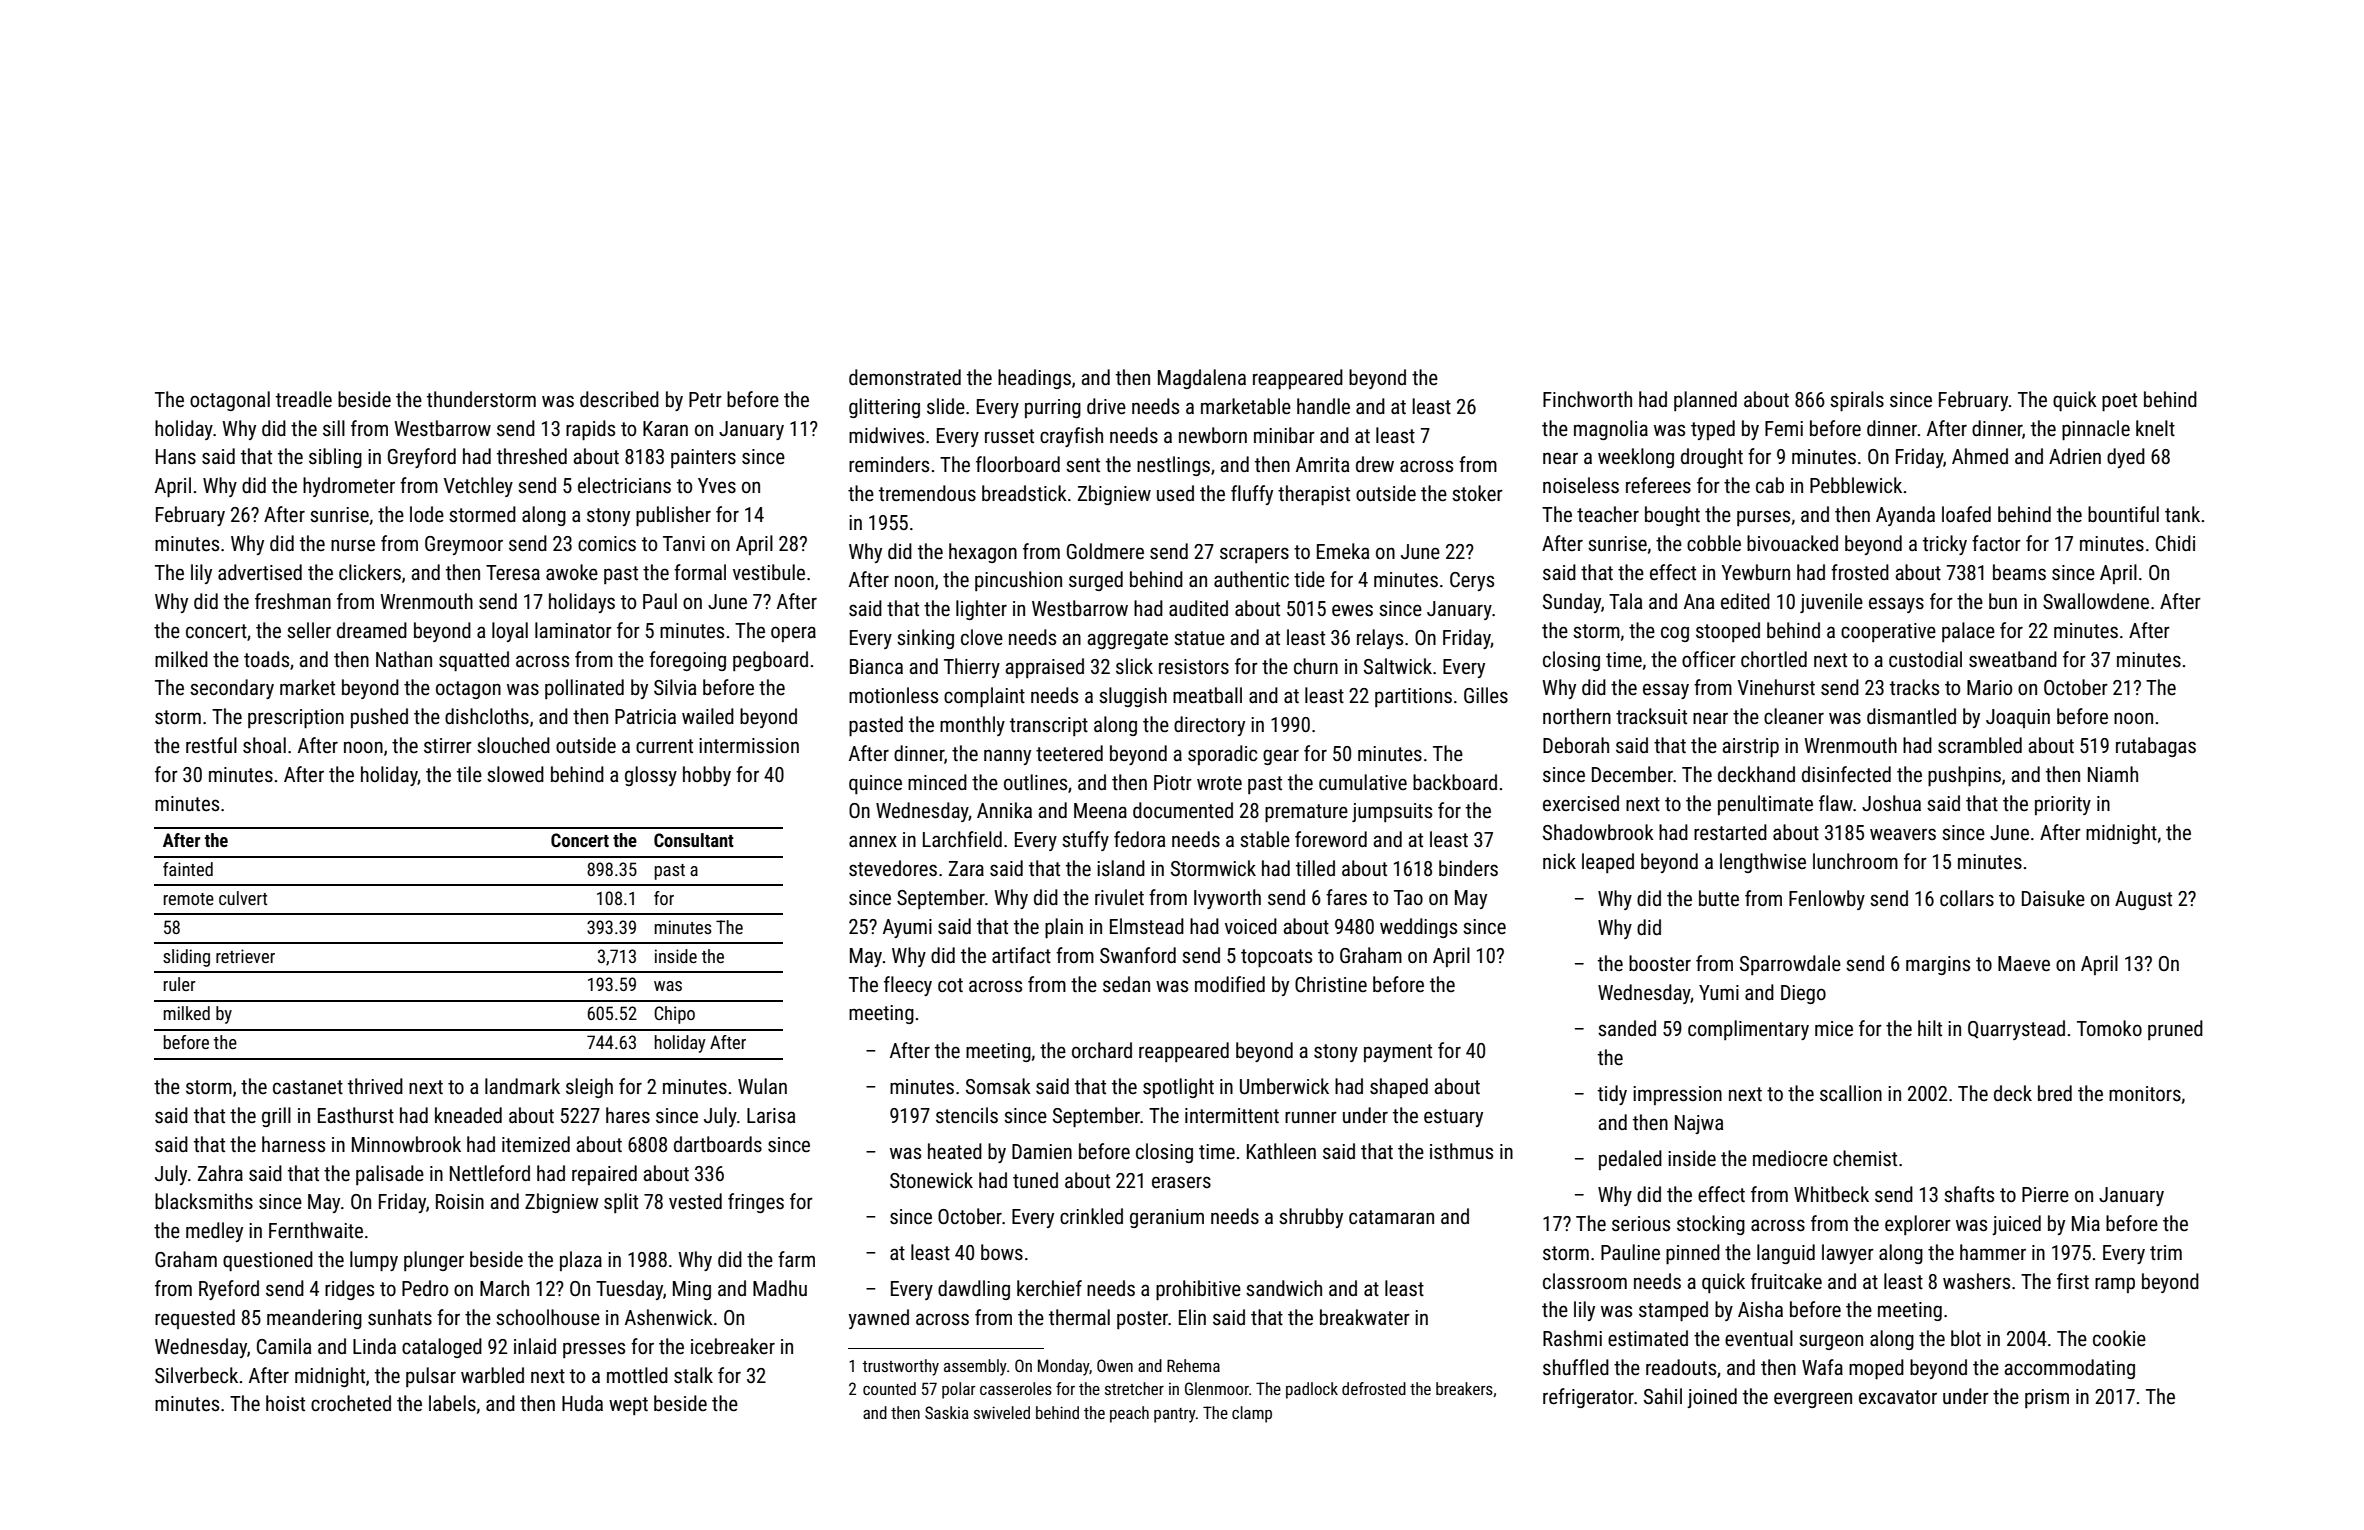  Describe the element at coordinates (1989, 687) in the screenshot. I see `Mario` at that location.
